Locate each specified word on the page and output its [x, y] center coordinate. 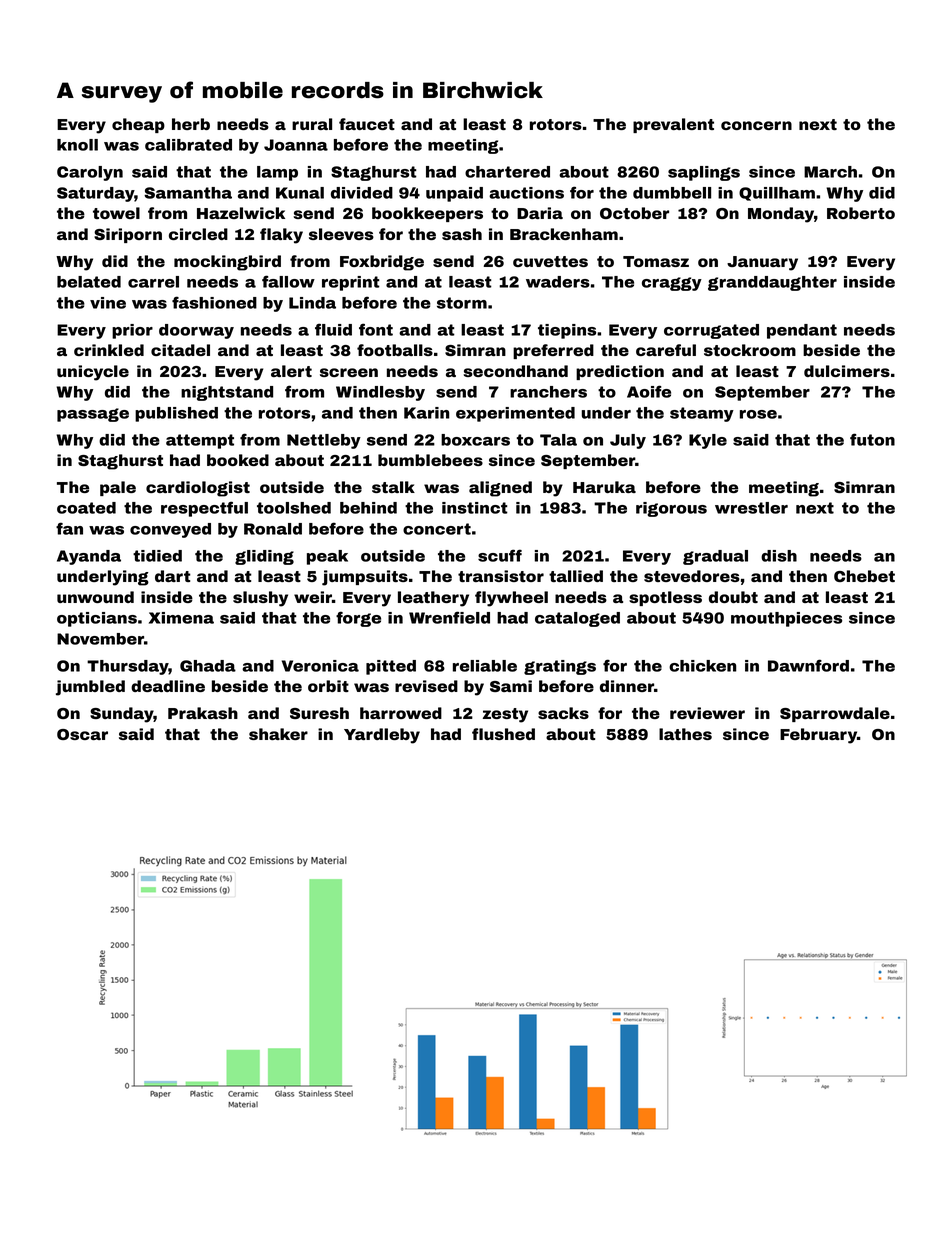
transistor [501, 576]
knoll [77, 145]
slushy [260, 599]
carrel [153, 282]
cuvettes [550, 261]
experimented [515, 414]
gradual [715, 557]
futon [872, 439]
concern [756, 125]
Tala [558, 440]
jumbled [90, 688]
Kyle [708, 441]
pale [118, 488]
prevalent [673, 125]
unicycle [93, 373]
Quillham [777, 194]
